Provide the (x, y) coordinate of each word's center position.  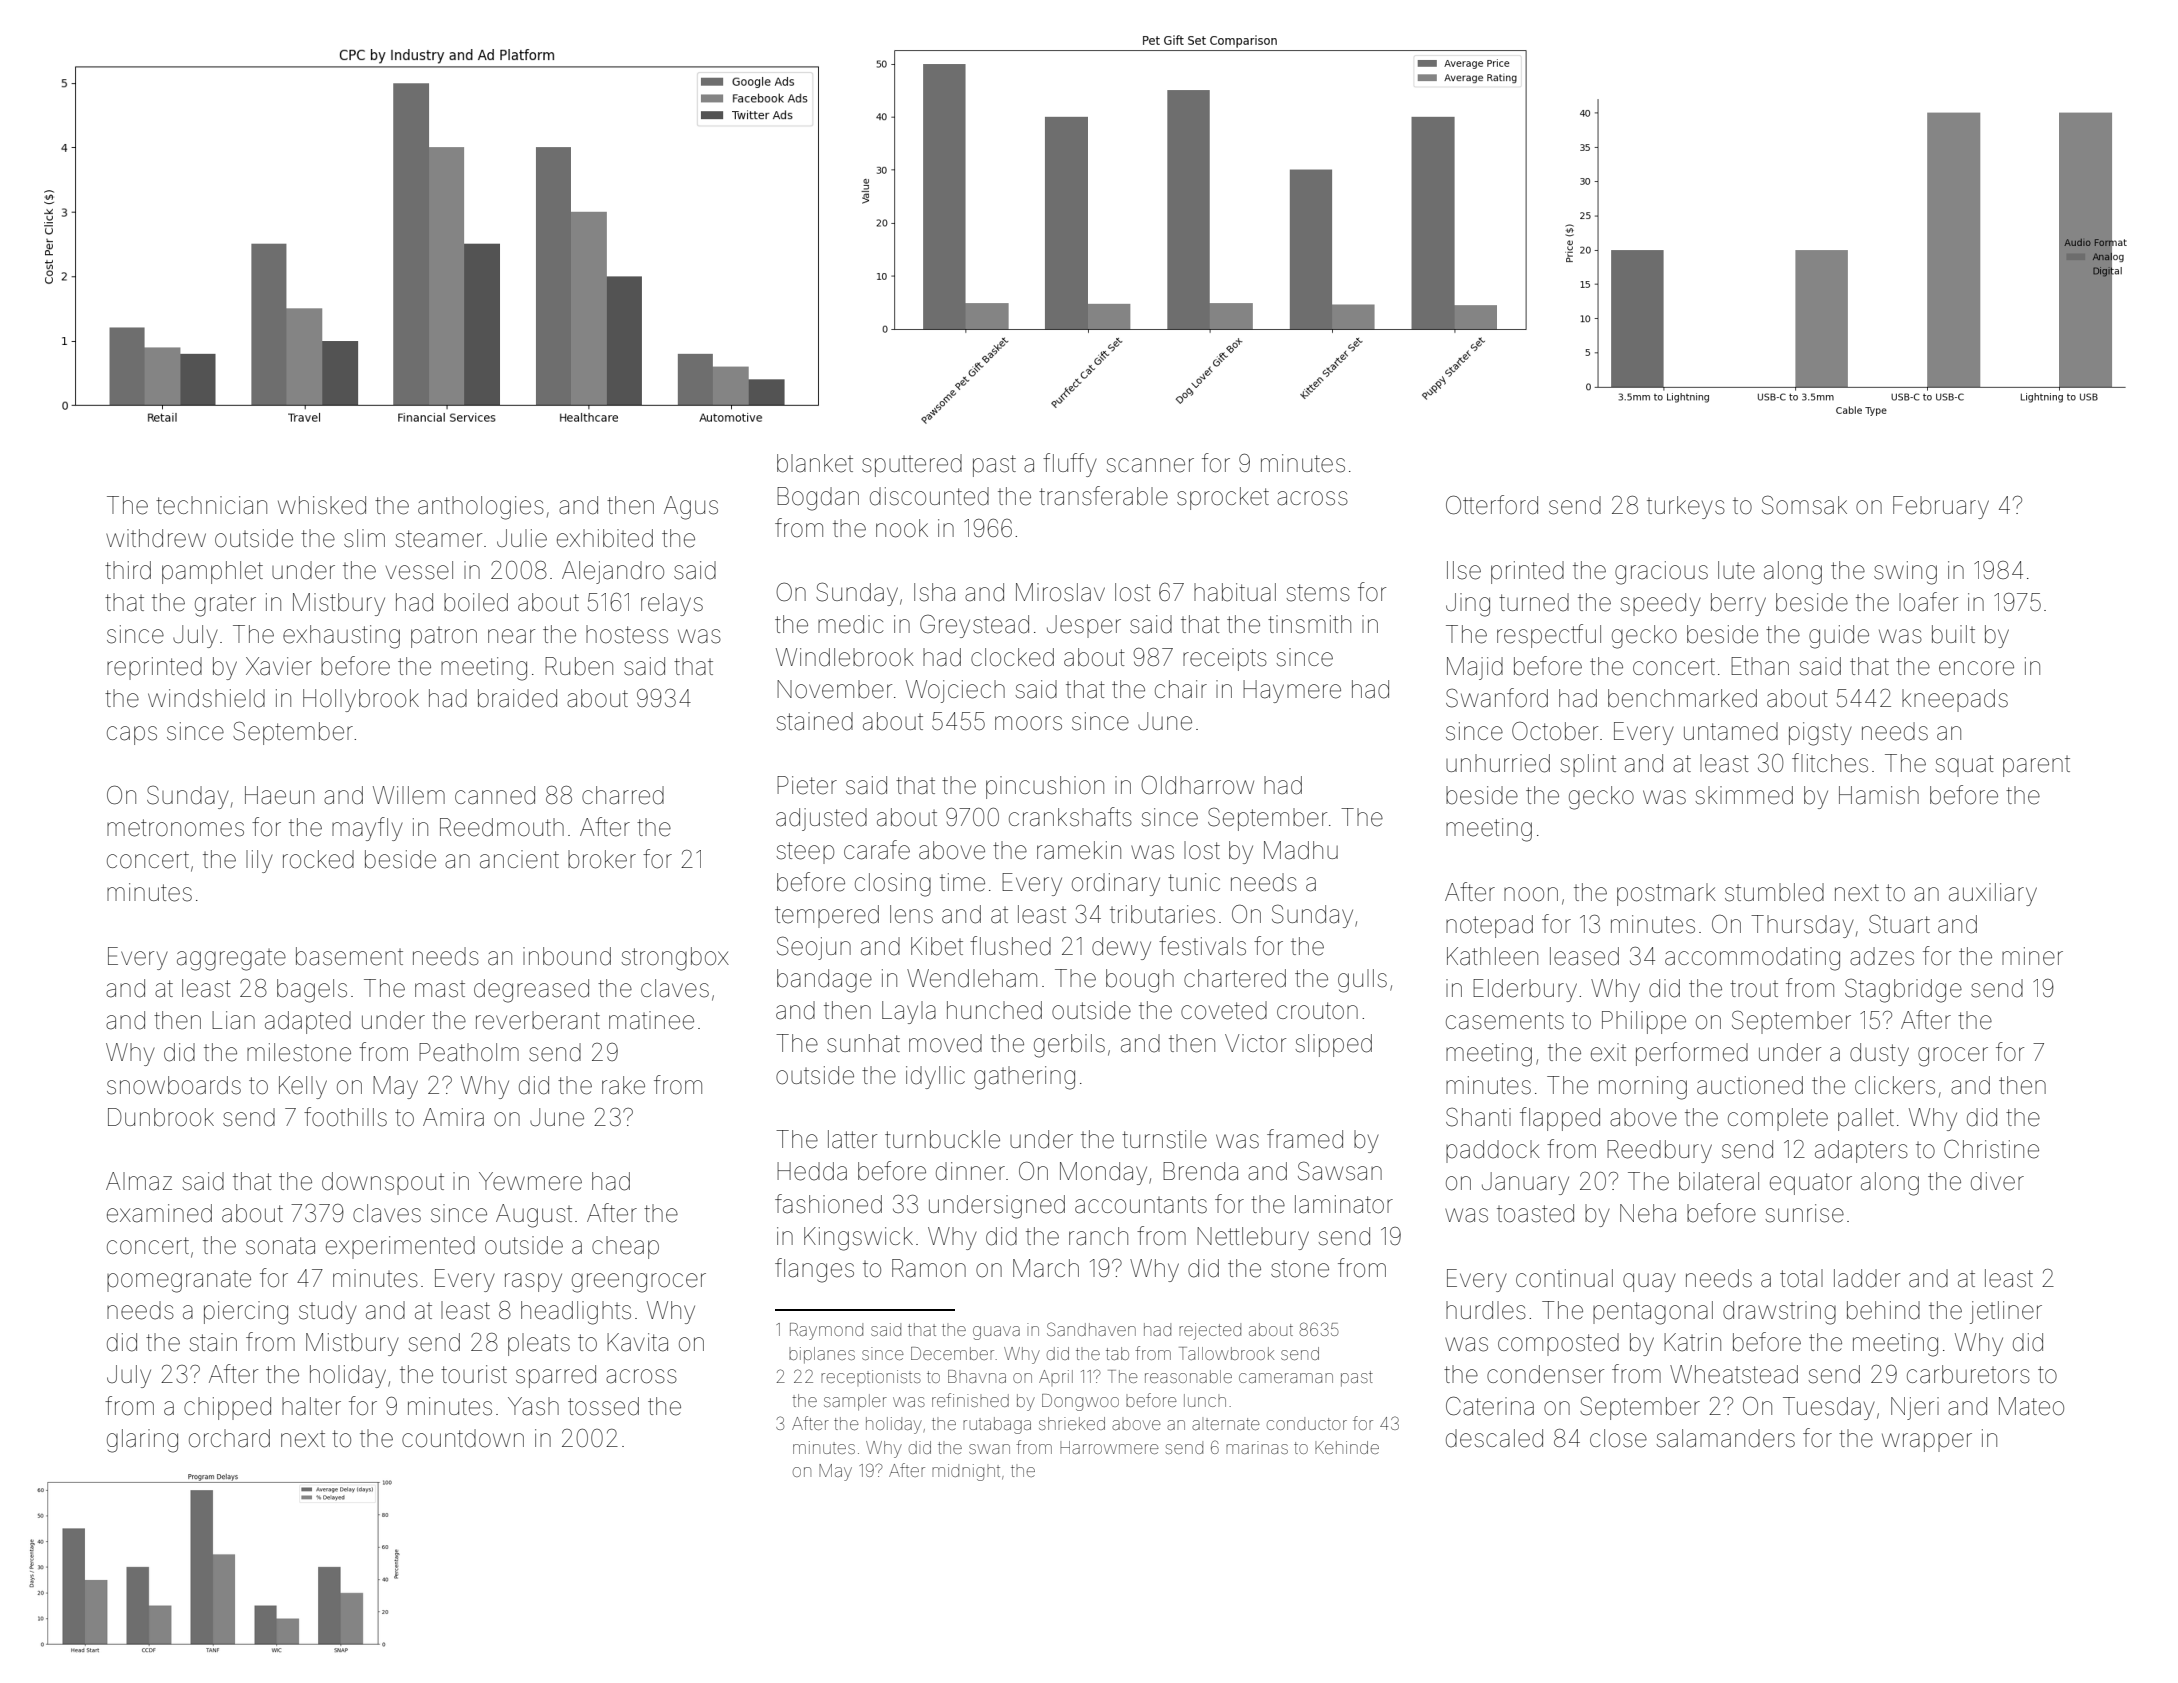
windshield (206, 698)
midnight (966, 1472)
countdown (463, 1438)
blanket (815, 463)
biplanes (822, 1355)
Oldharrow (1197, 785)
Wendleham (972, 978)
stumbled (1774, 892)
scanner (1150, 465)
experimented (400, 1247)
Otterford (1492, 505)
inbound (567, 956)
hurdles (1486, 1310)
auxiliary (1993, 894)
